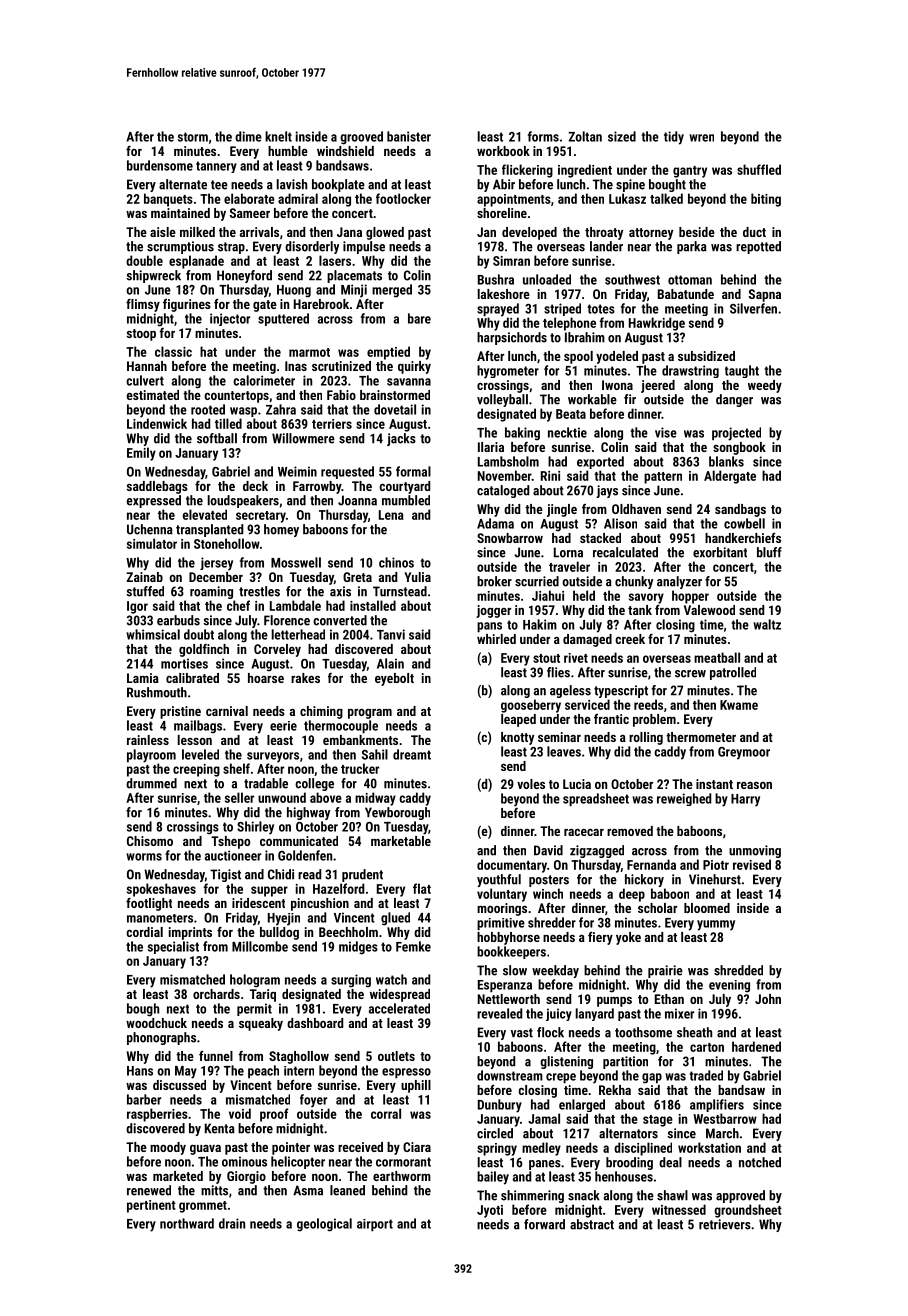  I want to click on banister, so click(409, 136).
